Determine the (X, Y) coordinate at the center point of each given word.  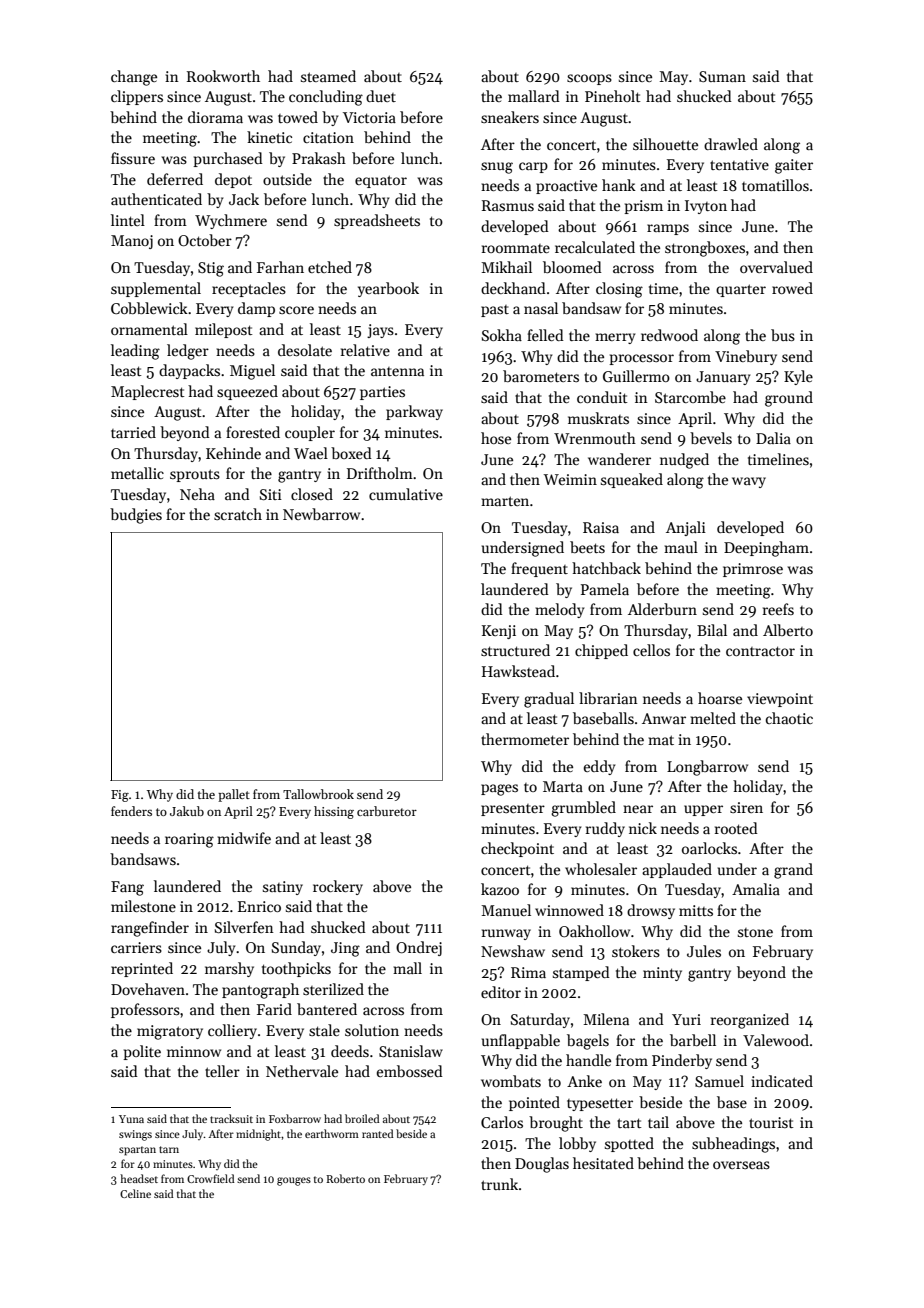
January (723, 378)
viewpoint (780, 700)
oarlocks (709, 848)
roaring (189, 840)
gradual (549, 700)
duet (381, 96)
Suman (722, 76)
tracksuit (231, 1118)
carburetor (387, 811)
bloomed (572, 267)
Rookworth (223, 76)
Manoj (132, 242)
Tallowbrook (318, 794)
